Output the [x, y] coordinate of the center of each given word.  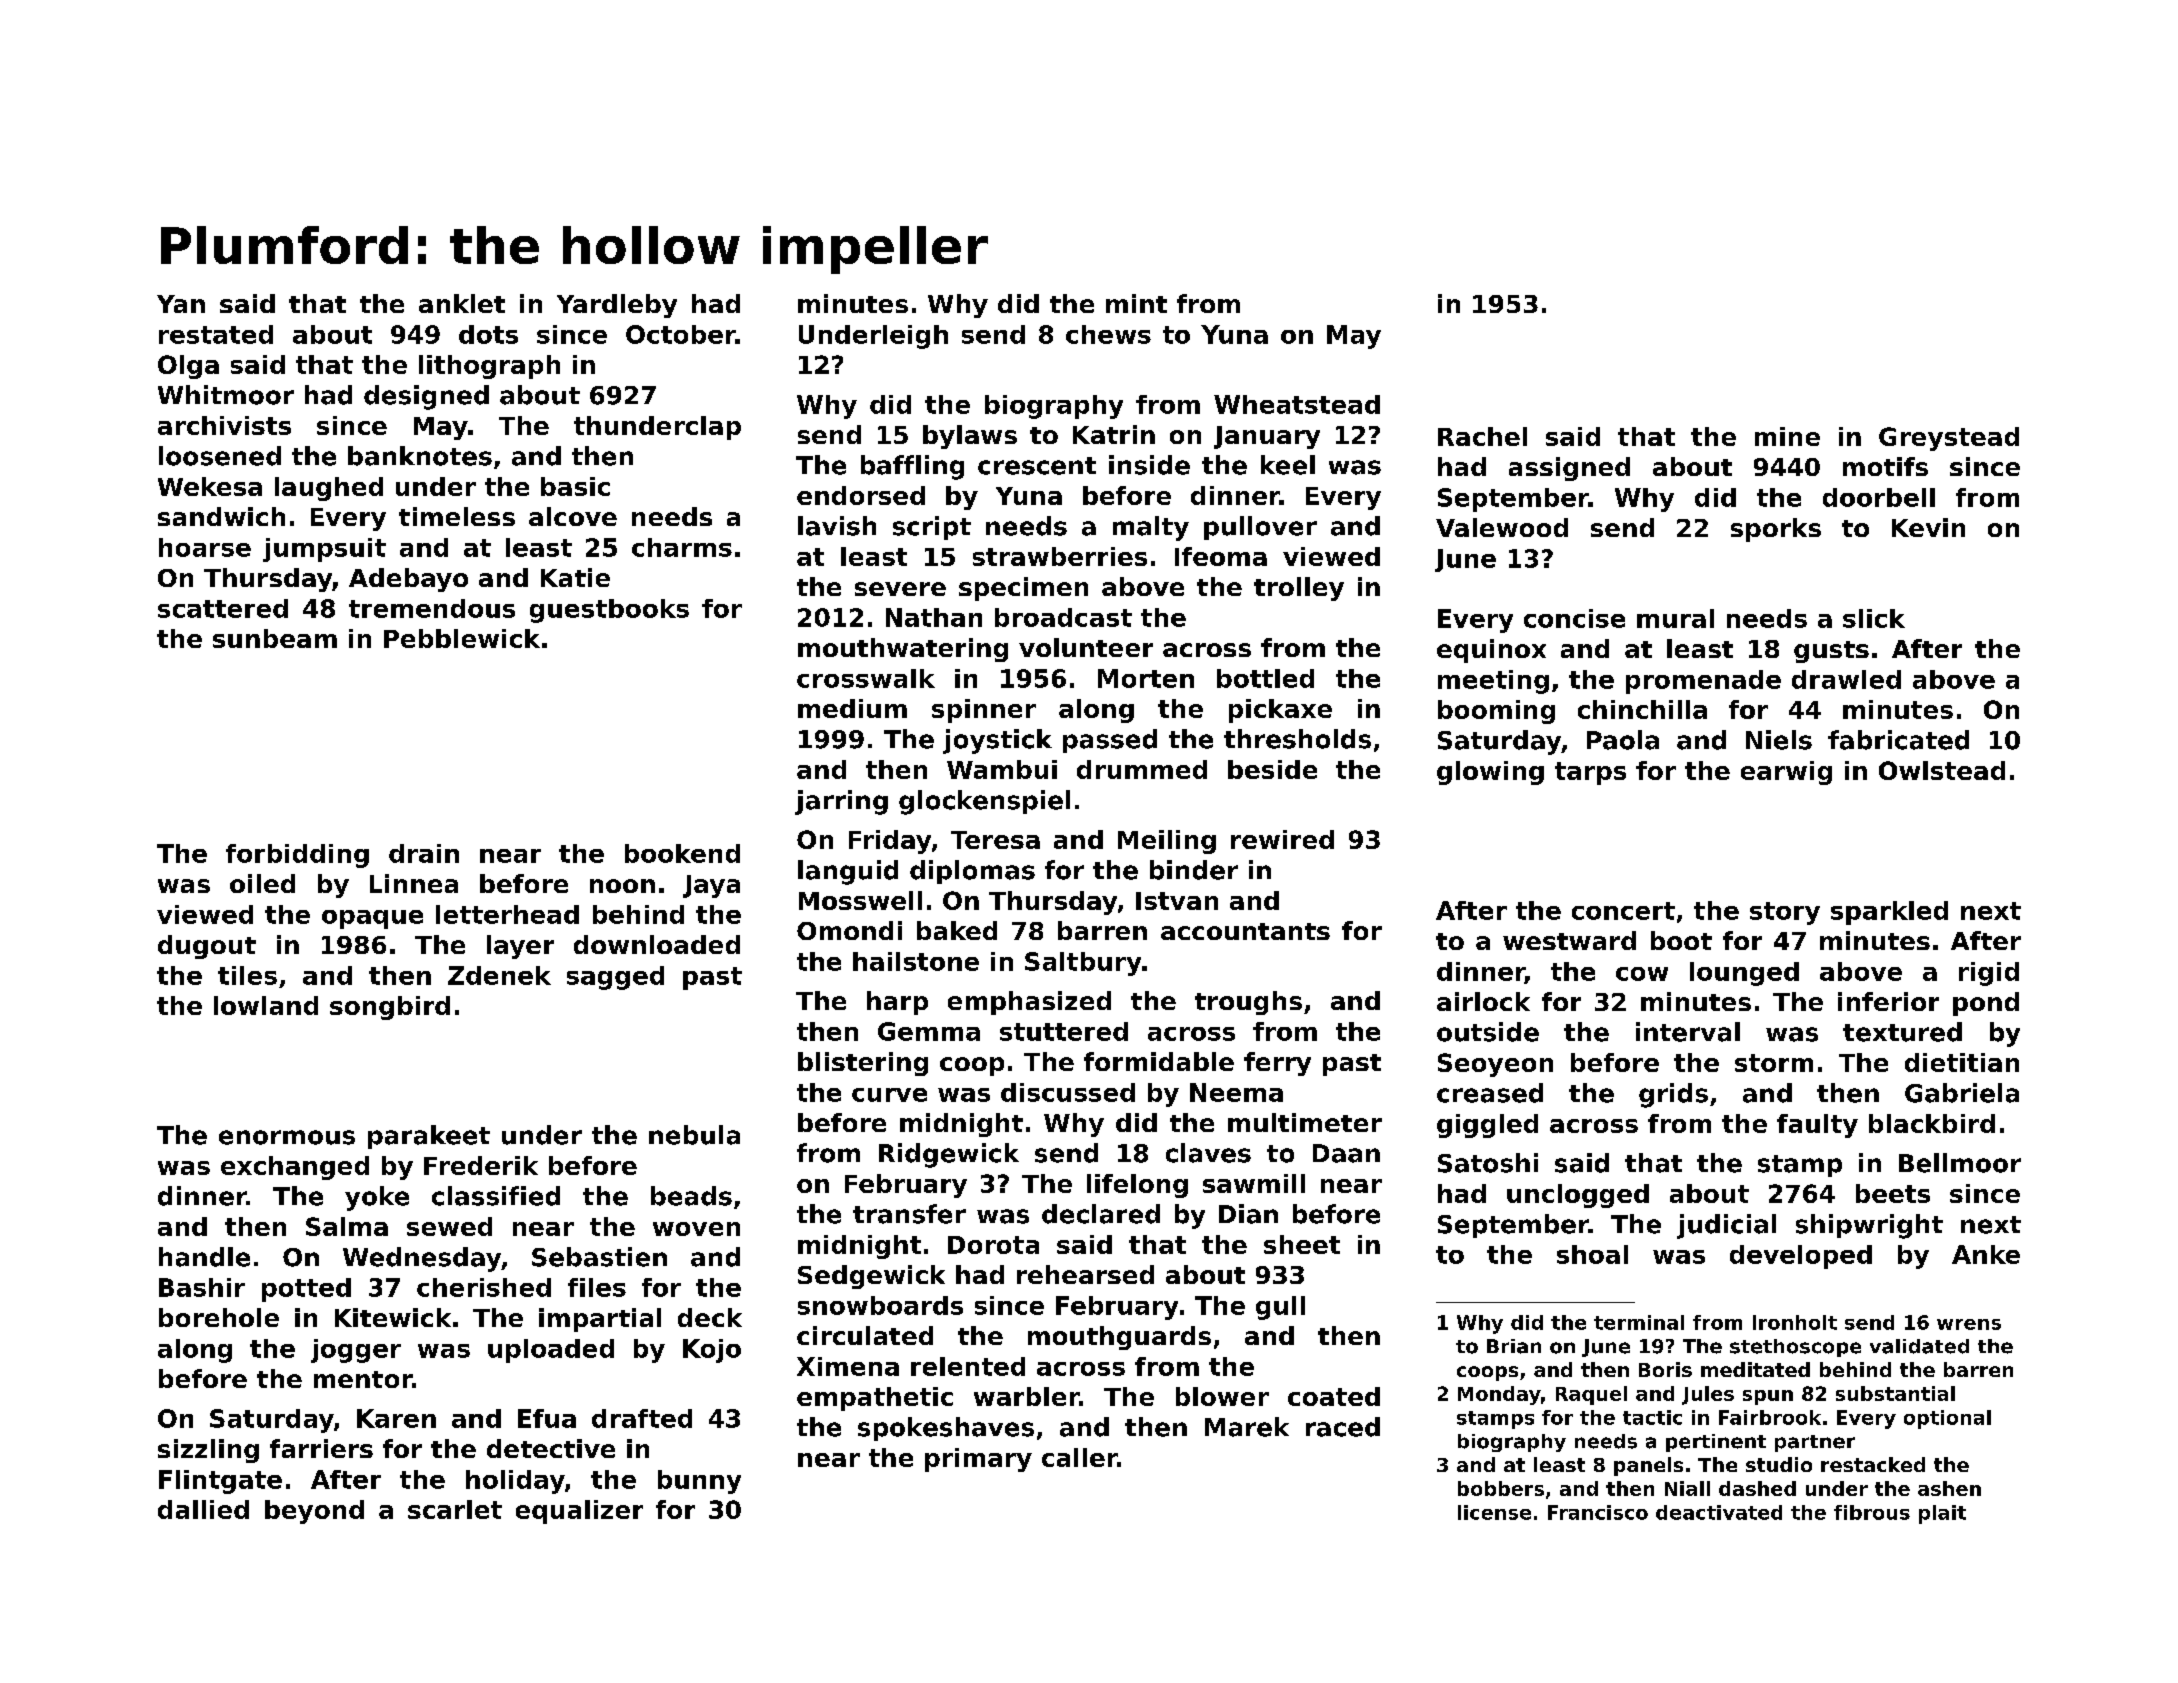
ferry [1277, 1064]
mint [1136, 303]
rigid [1989, 974]
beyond [314, 1512]
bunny [699, 1482]
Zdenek [499, 975]
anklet [462, 303]
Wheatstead [1297, 404]
